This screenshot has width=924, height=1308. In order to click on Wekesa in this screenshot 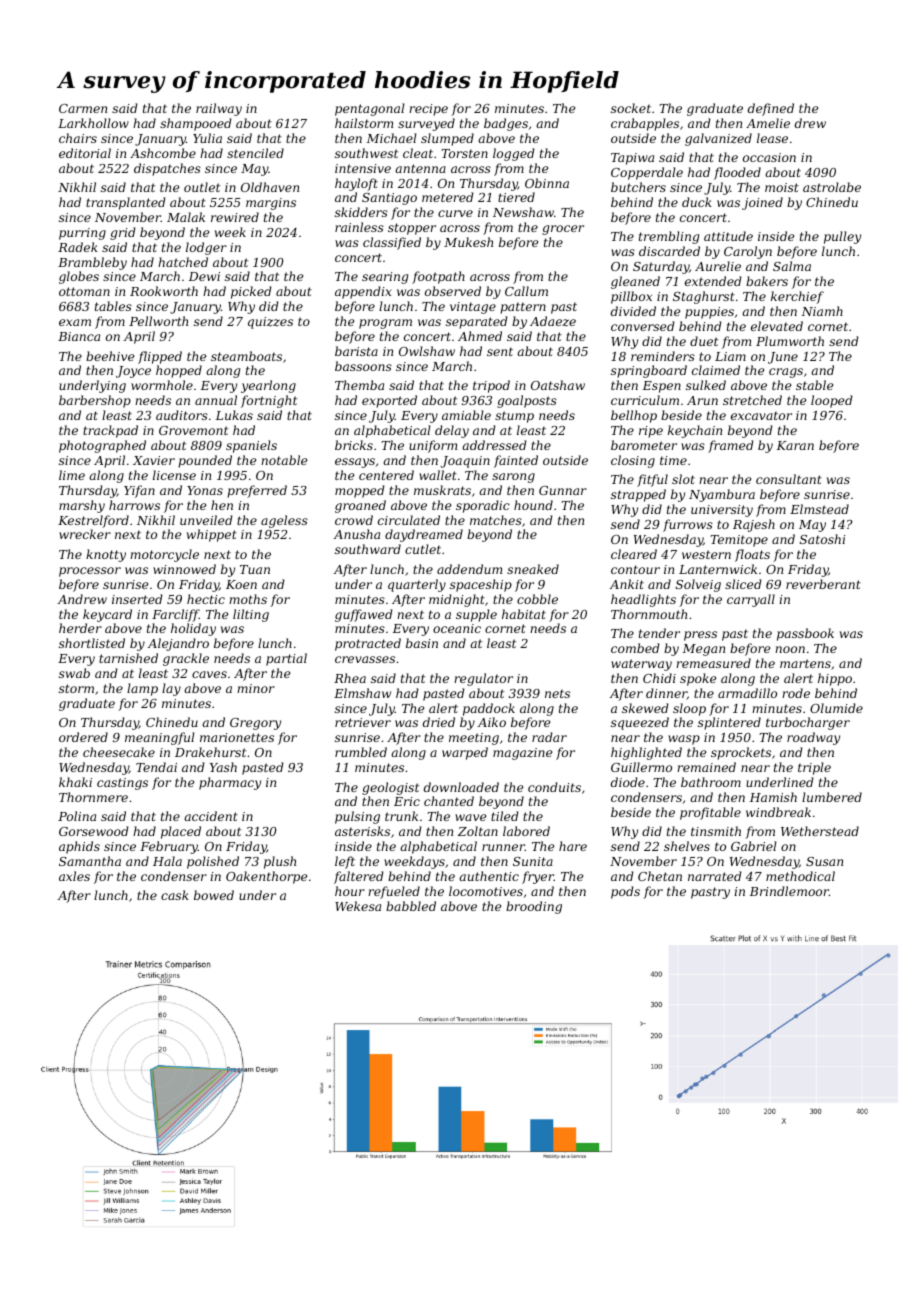, I will do `click(358, 906)`.
